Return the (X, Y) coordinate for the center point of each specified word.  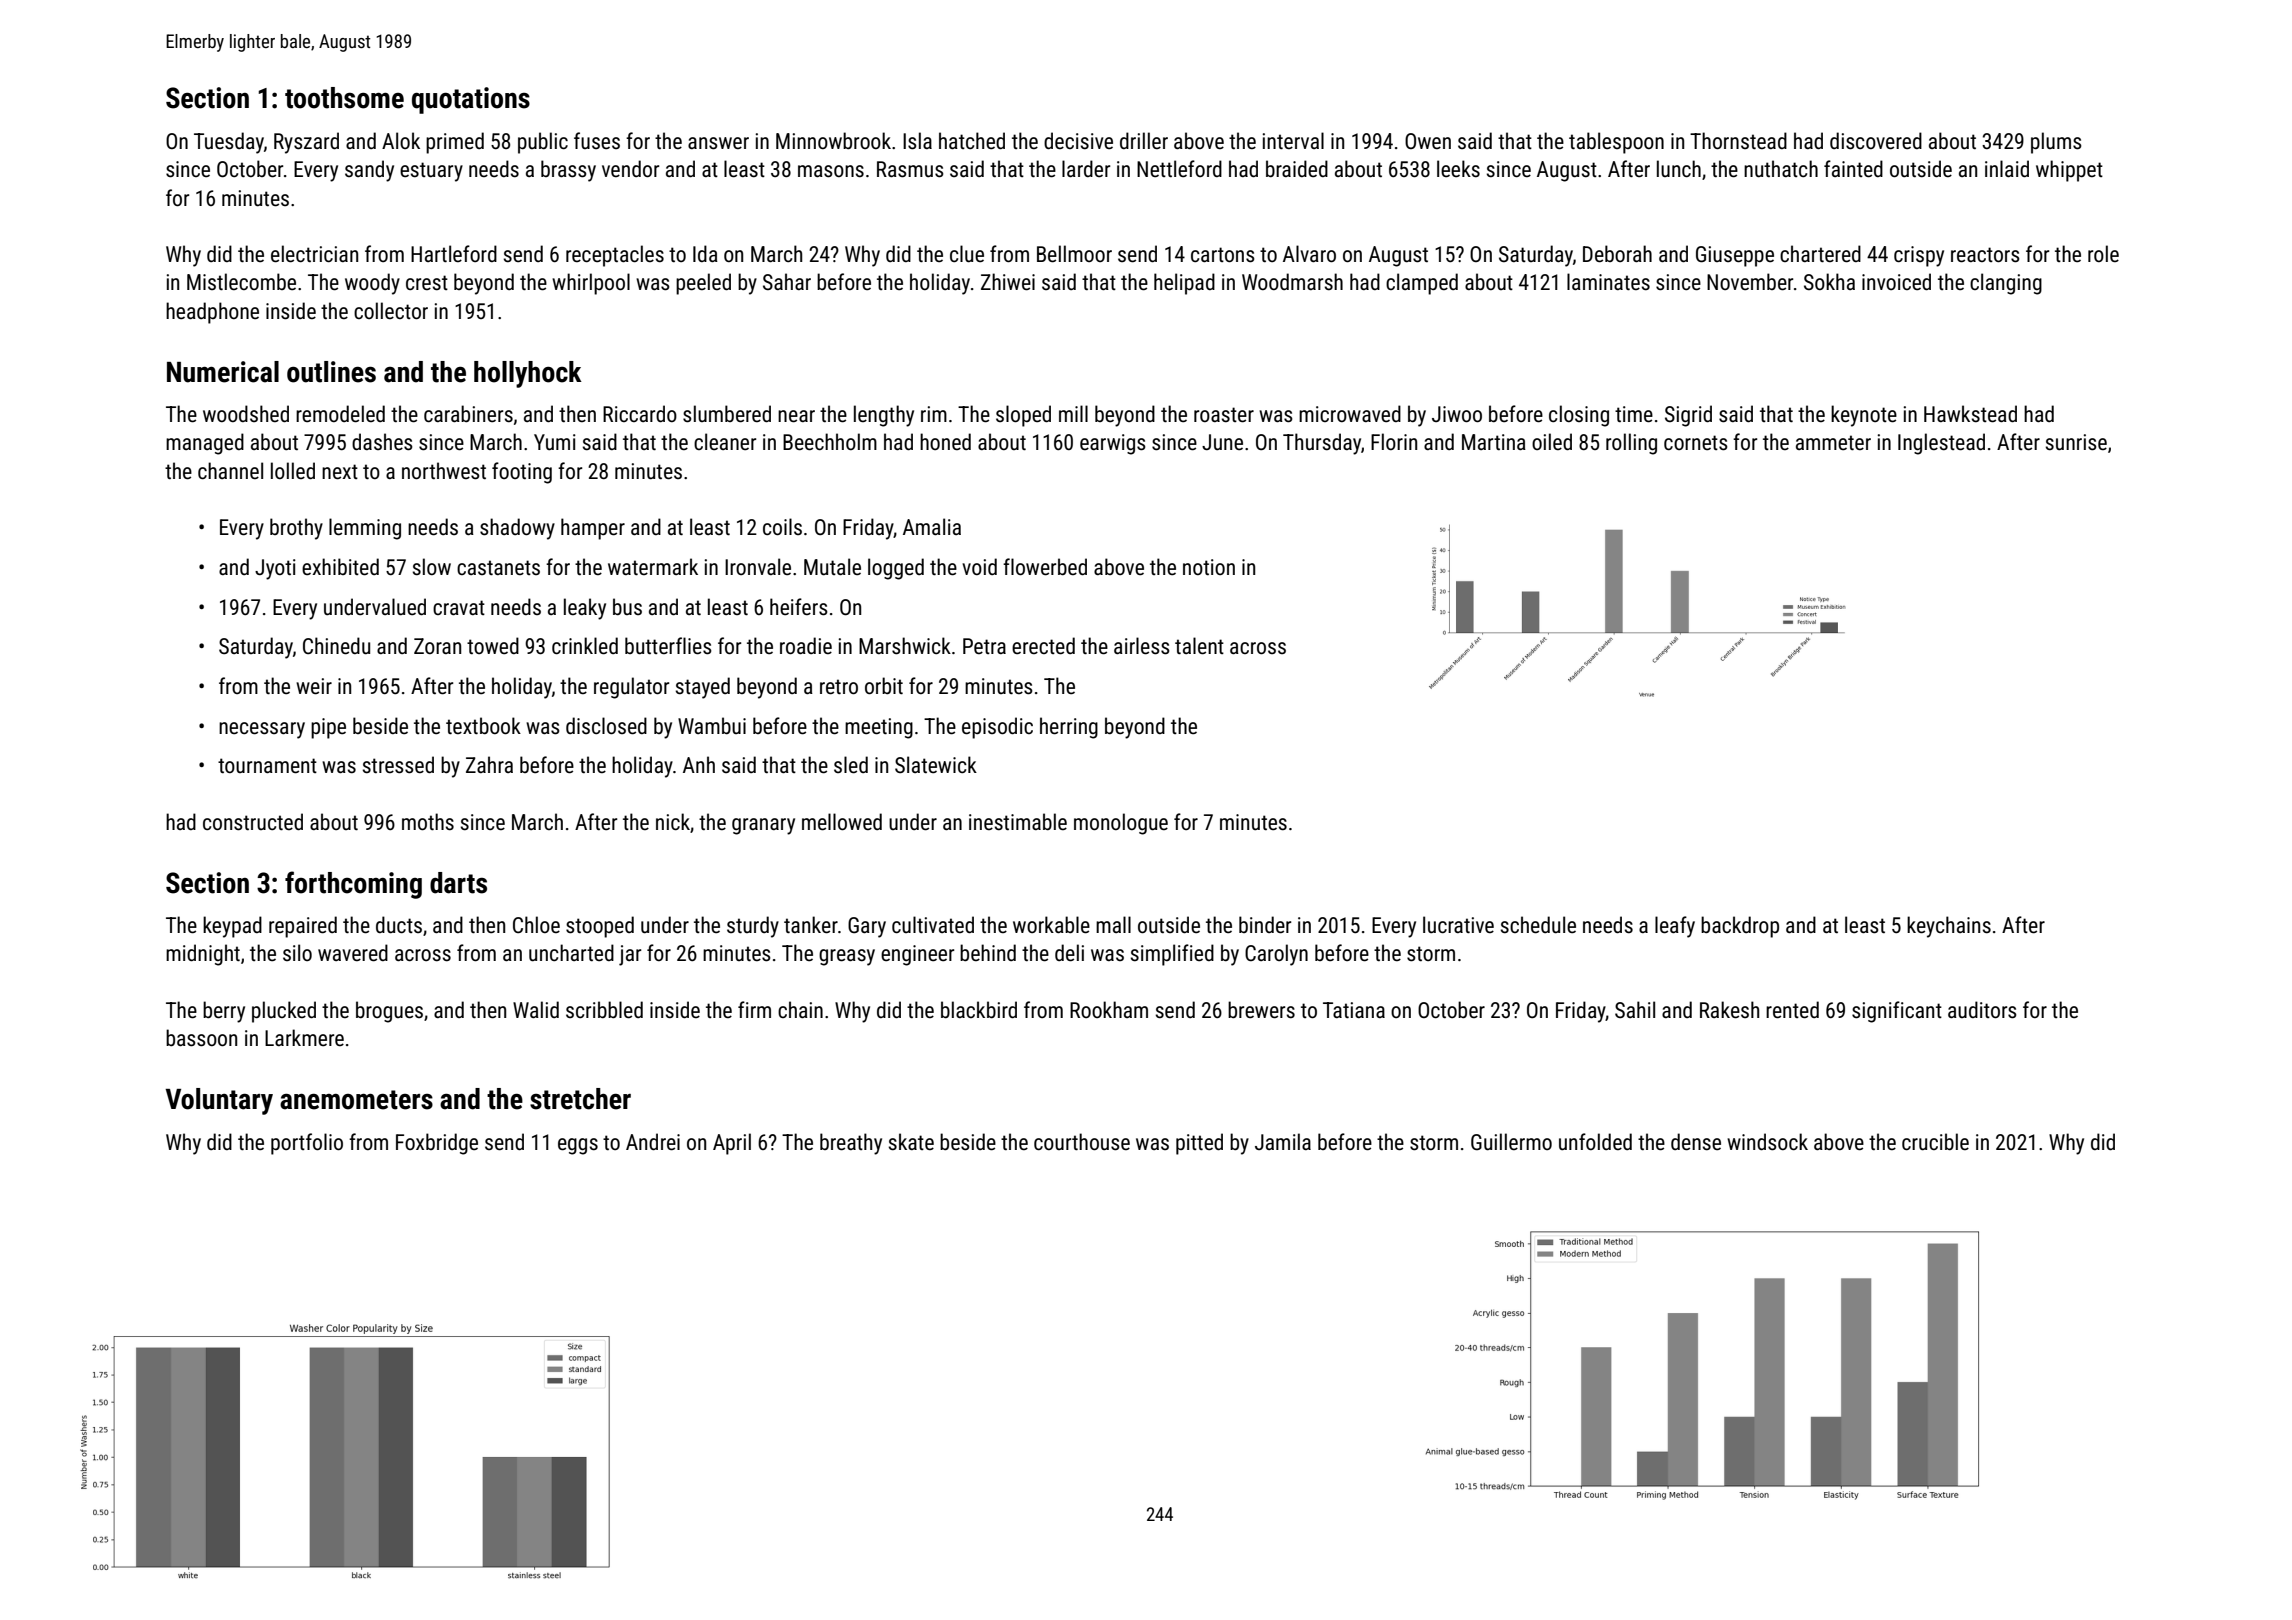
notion (1209, 567)
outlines (331, 372)
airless (1142, 646)
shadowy (517, 529)
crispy (1919, 256)
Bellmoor (1074, 254)
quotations (471, 100)
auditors (1982, 1010)
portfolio (307, 1144)
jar (630, 955)
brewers (1261, 1010)
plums (2056, 143)
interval (1293, 140)
